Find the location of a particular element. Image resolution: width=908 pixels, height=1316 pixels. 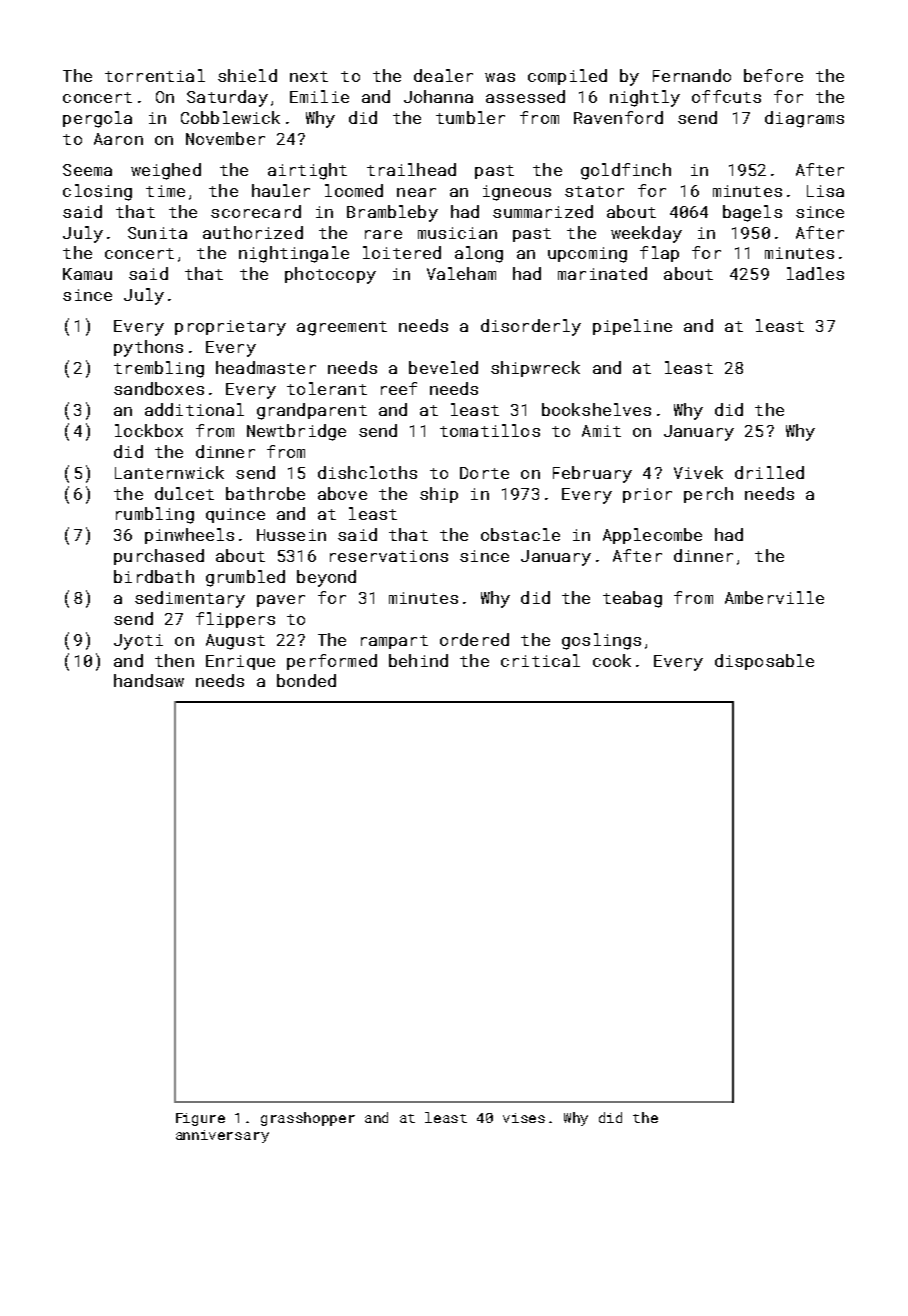

along is located at coordinates (479, 254).
